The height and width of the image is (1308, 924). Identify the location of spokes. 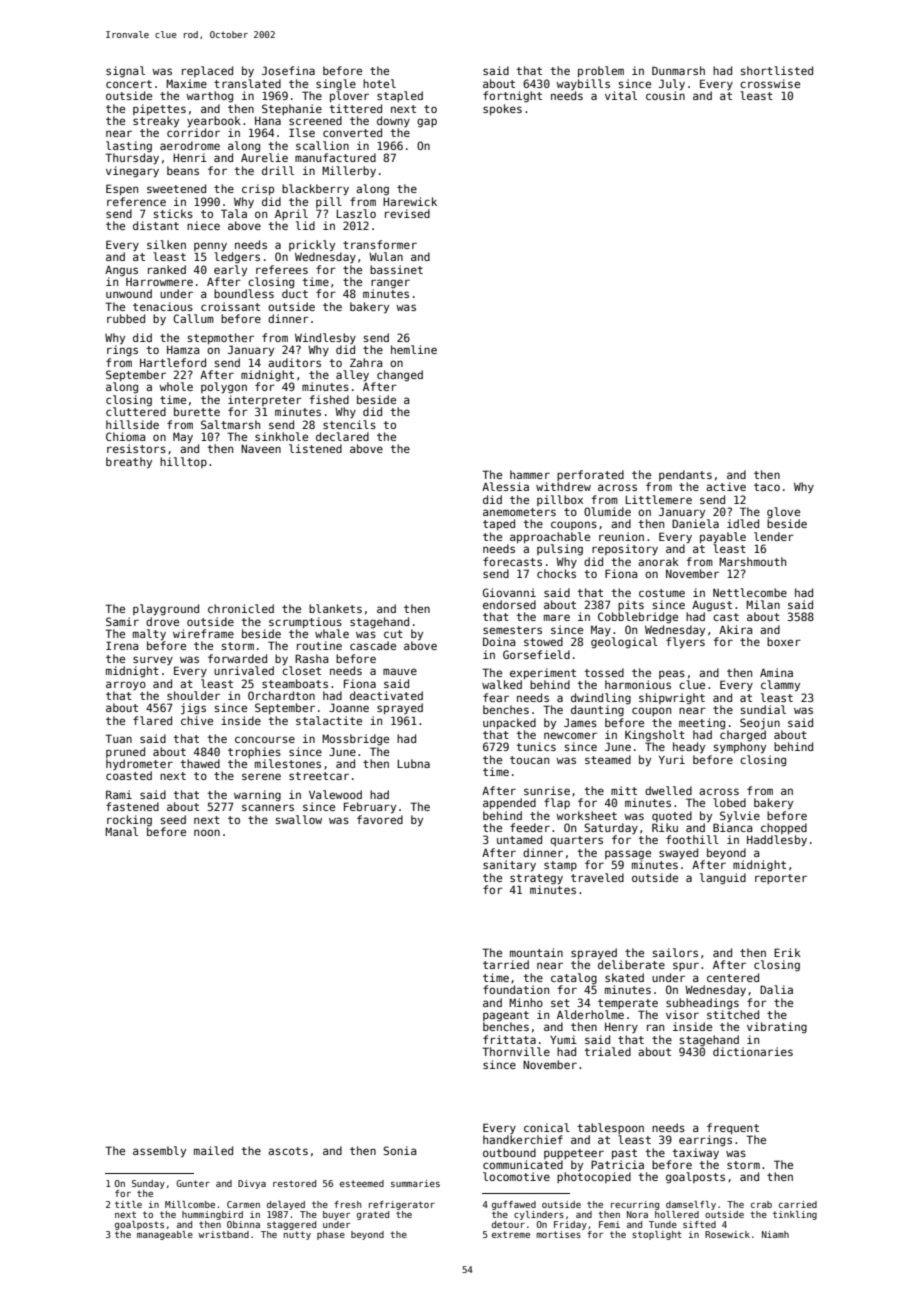
(502, 109).
